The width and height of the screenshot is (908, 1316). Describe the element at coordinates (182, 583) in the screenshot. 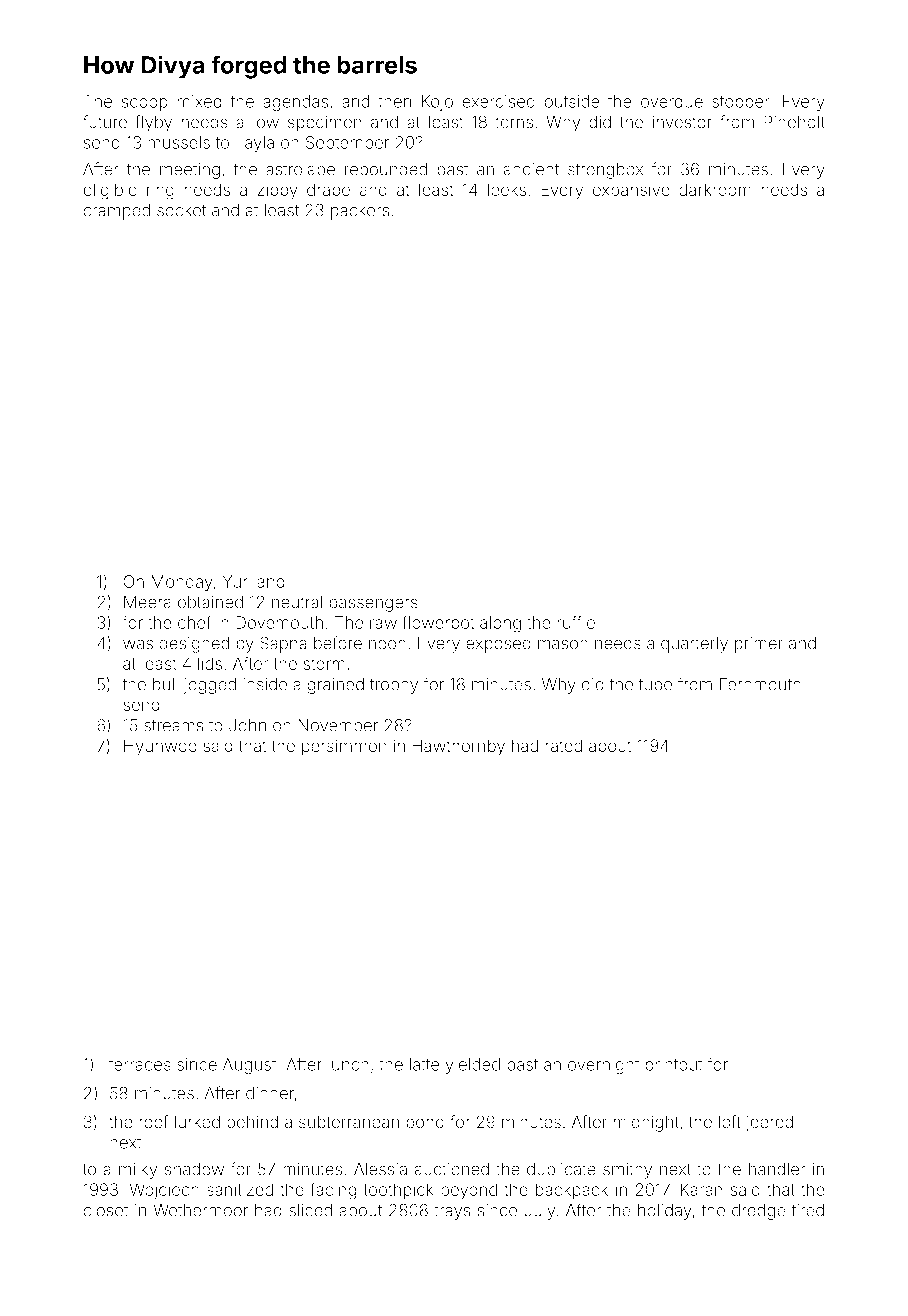

I see `Monday` at that location.
